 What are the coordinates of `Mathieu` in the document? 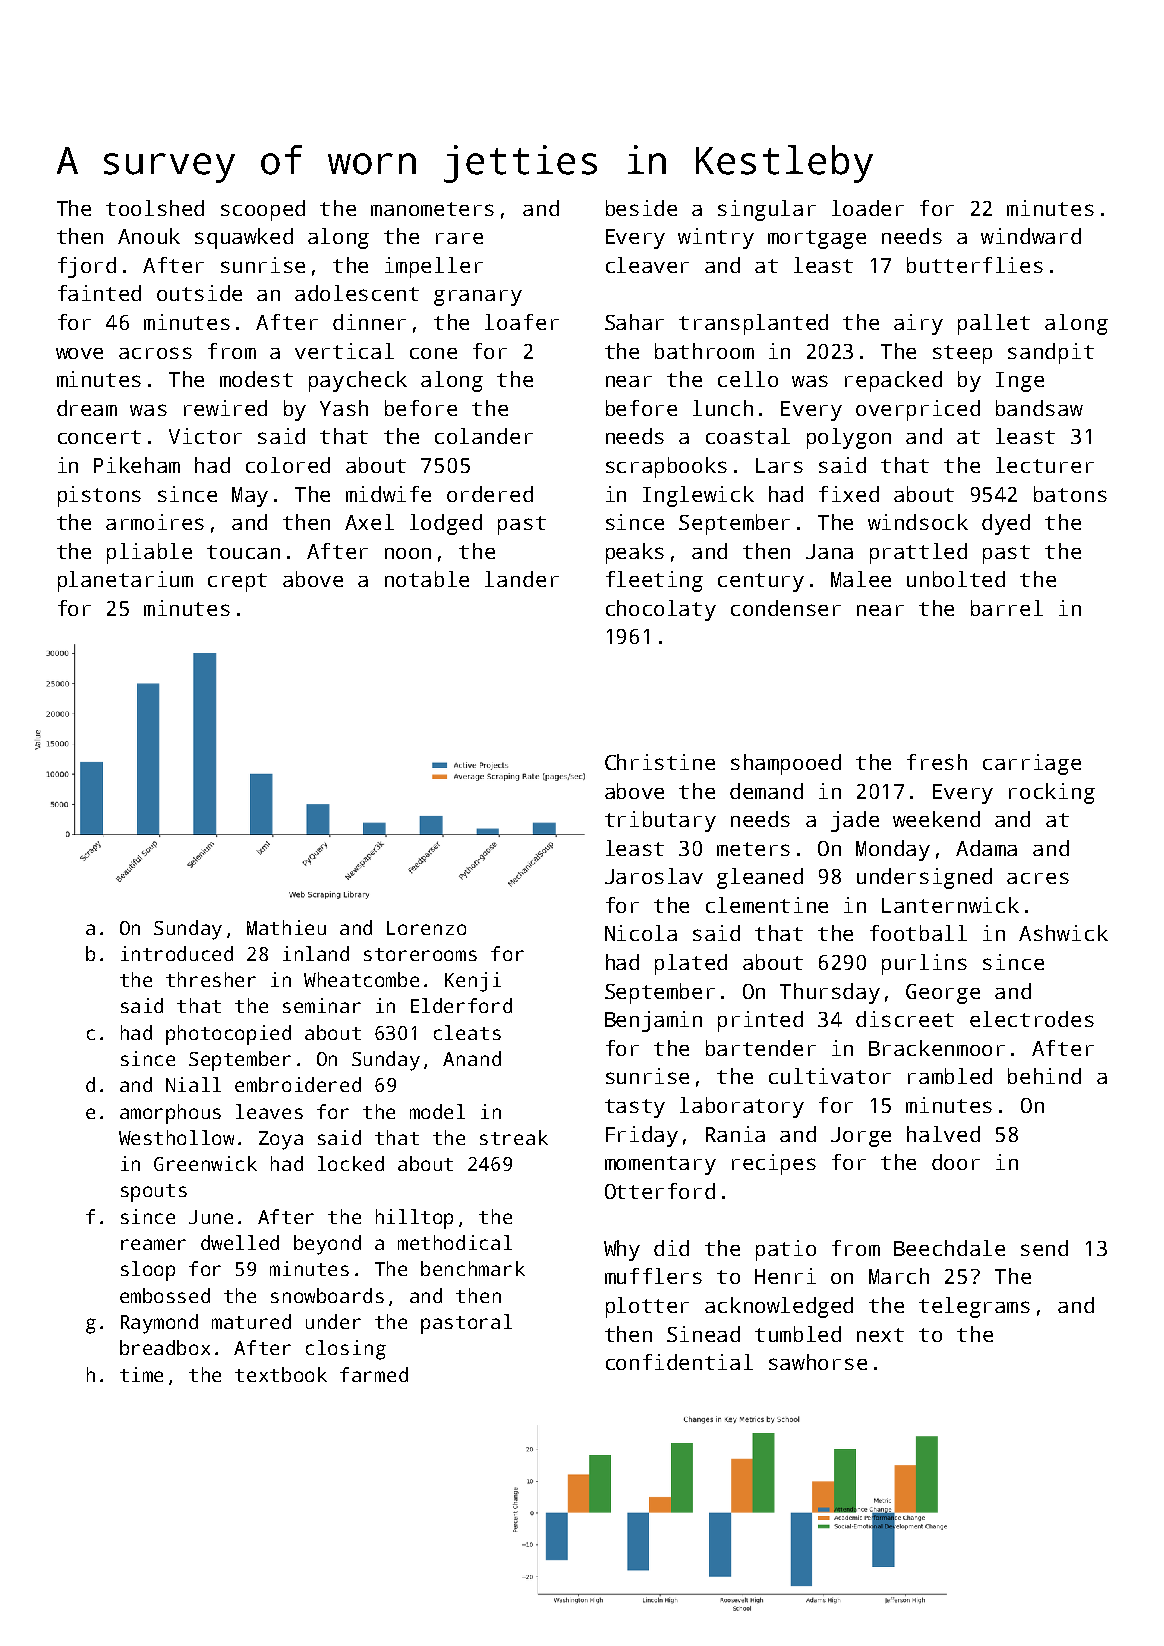 It's located at (286, 927).
